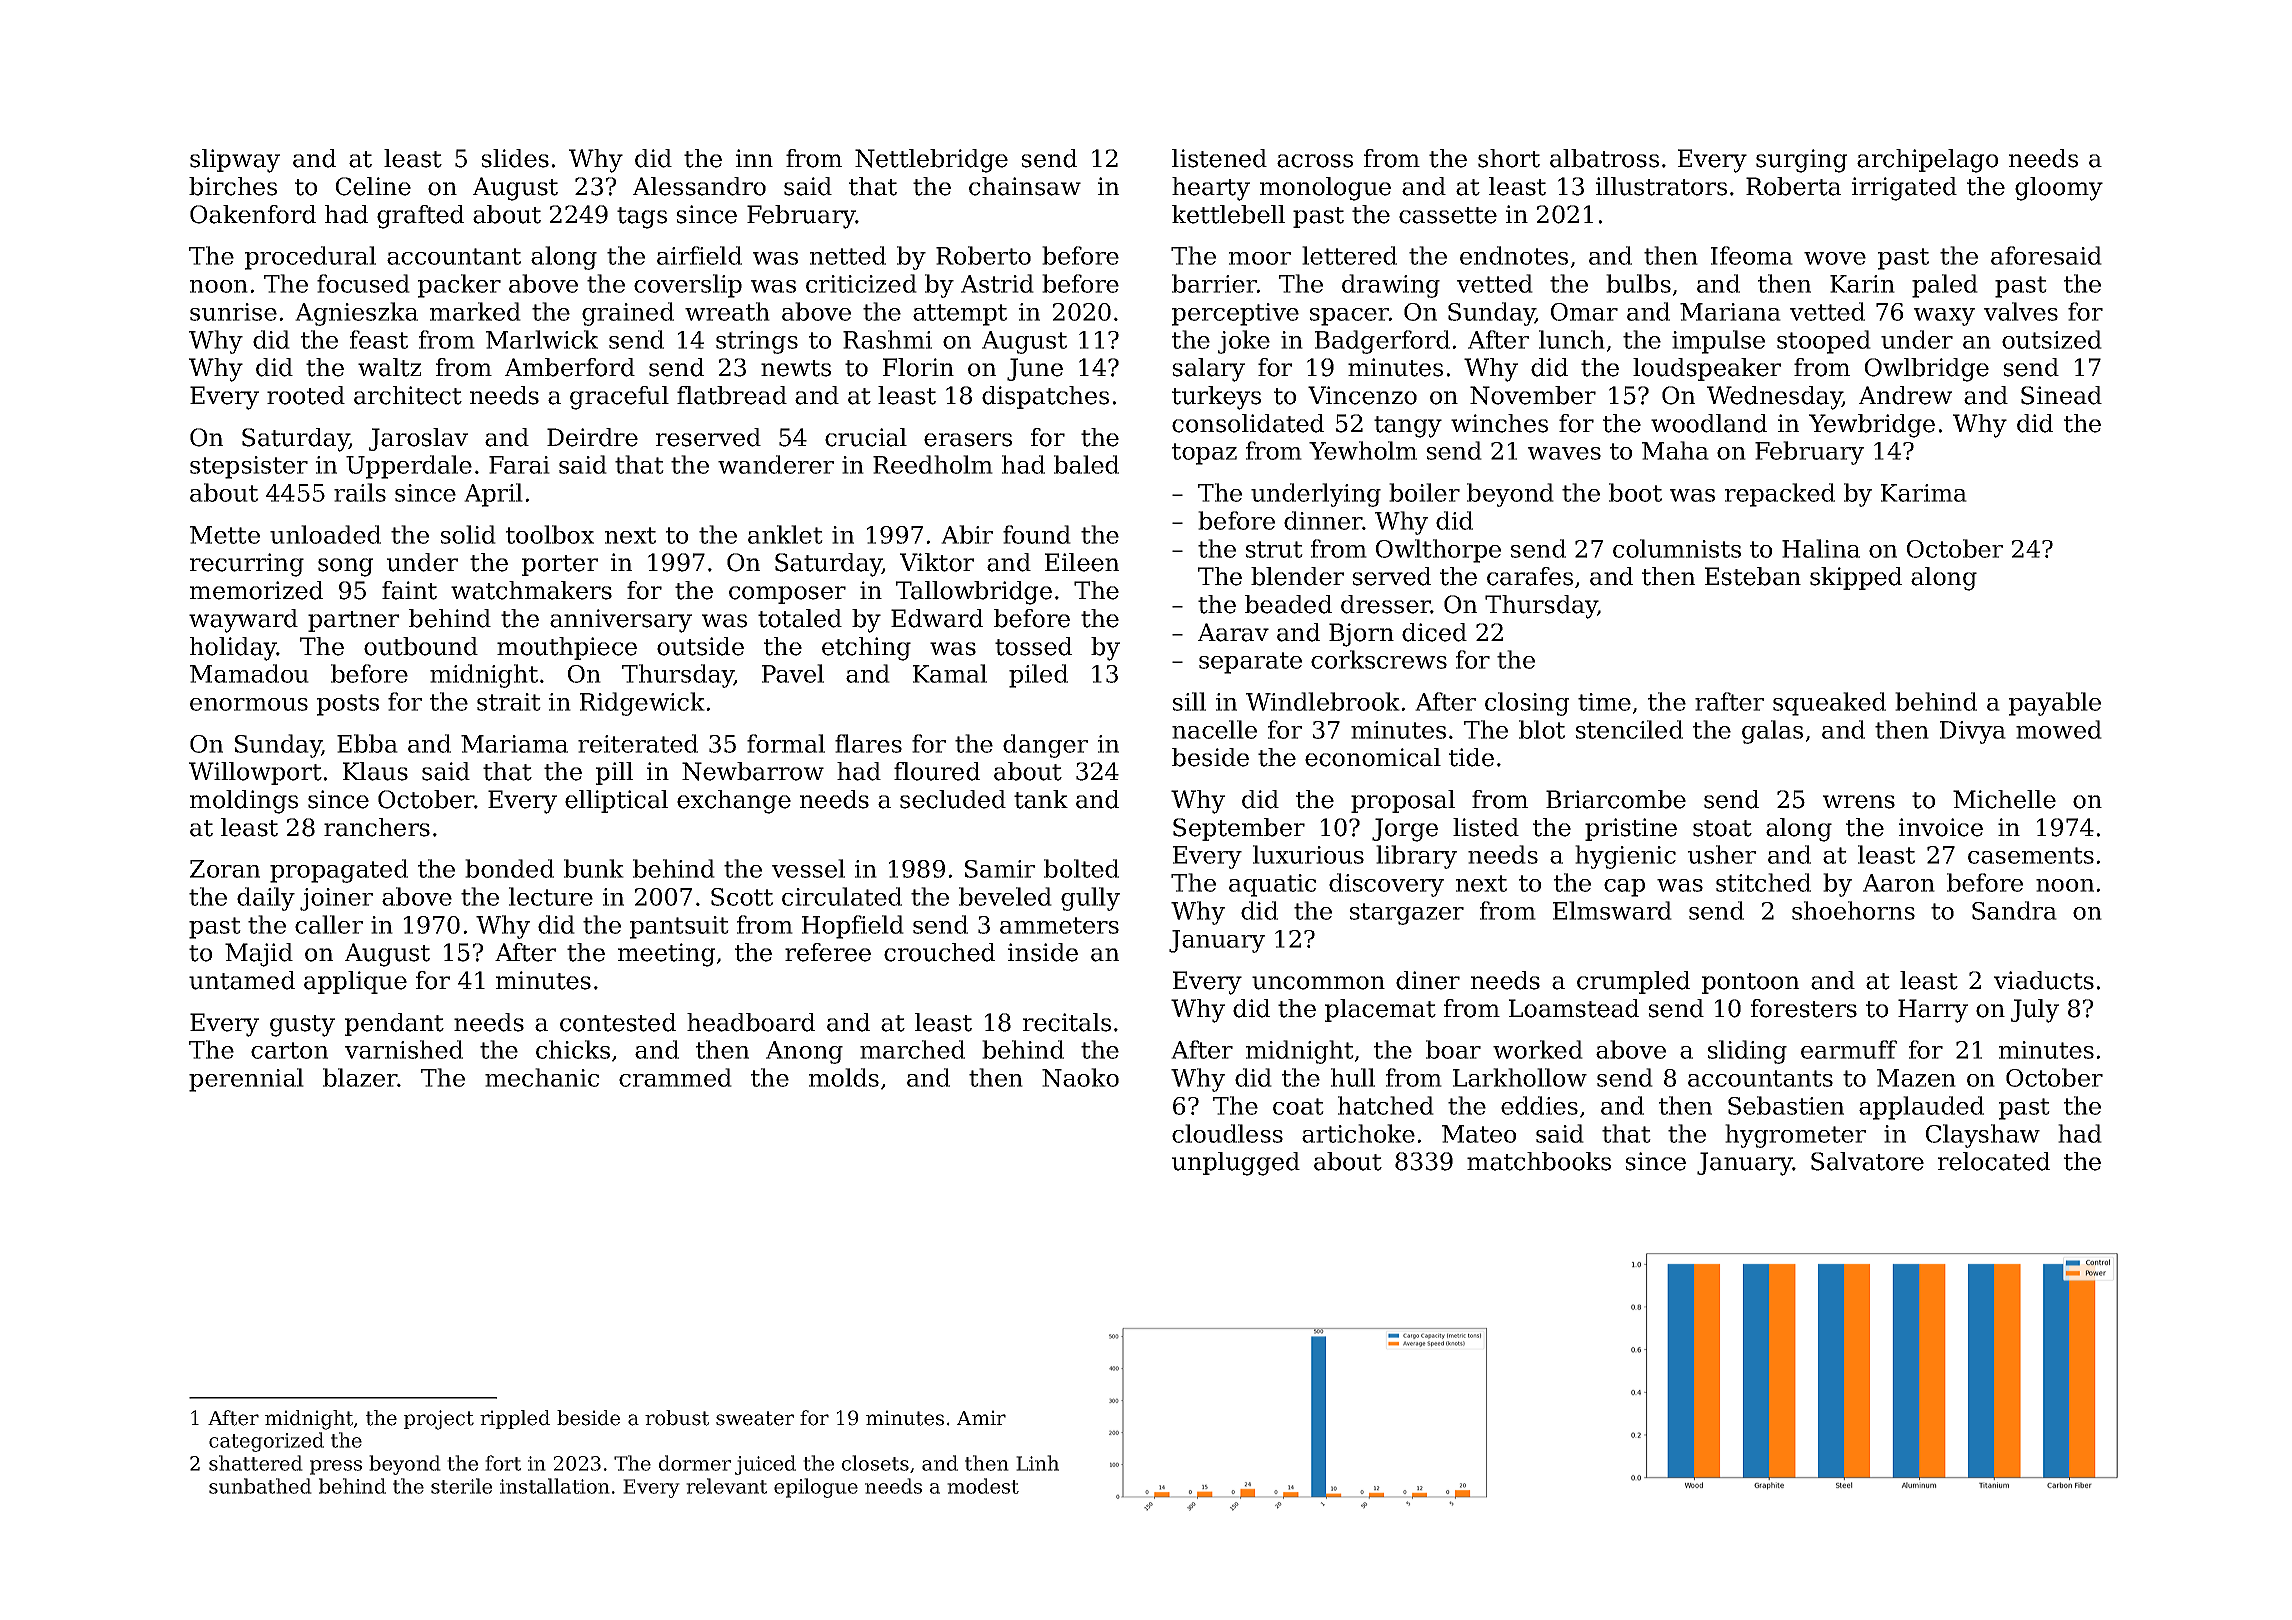 The height and width of the document is (1620, 2292). Describe the element at coordinates (1272, 885) in the document. I see `aquatic` at that location.
